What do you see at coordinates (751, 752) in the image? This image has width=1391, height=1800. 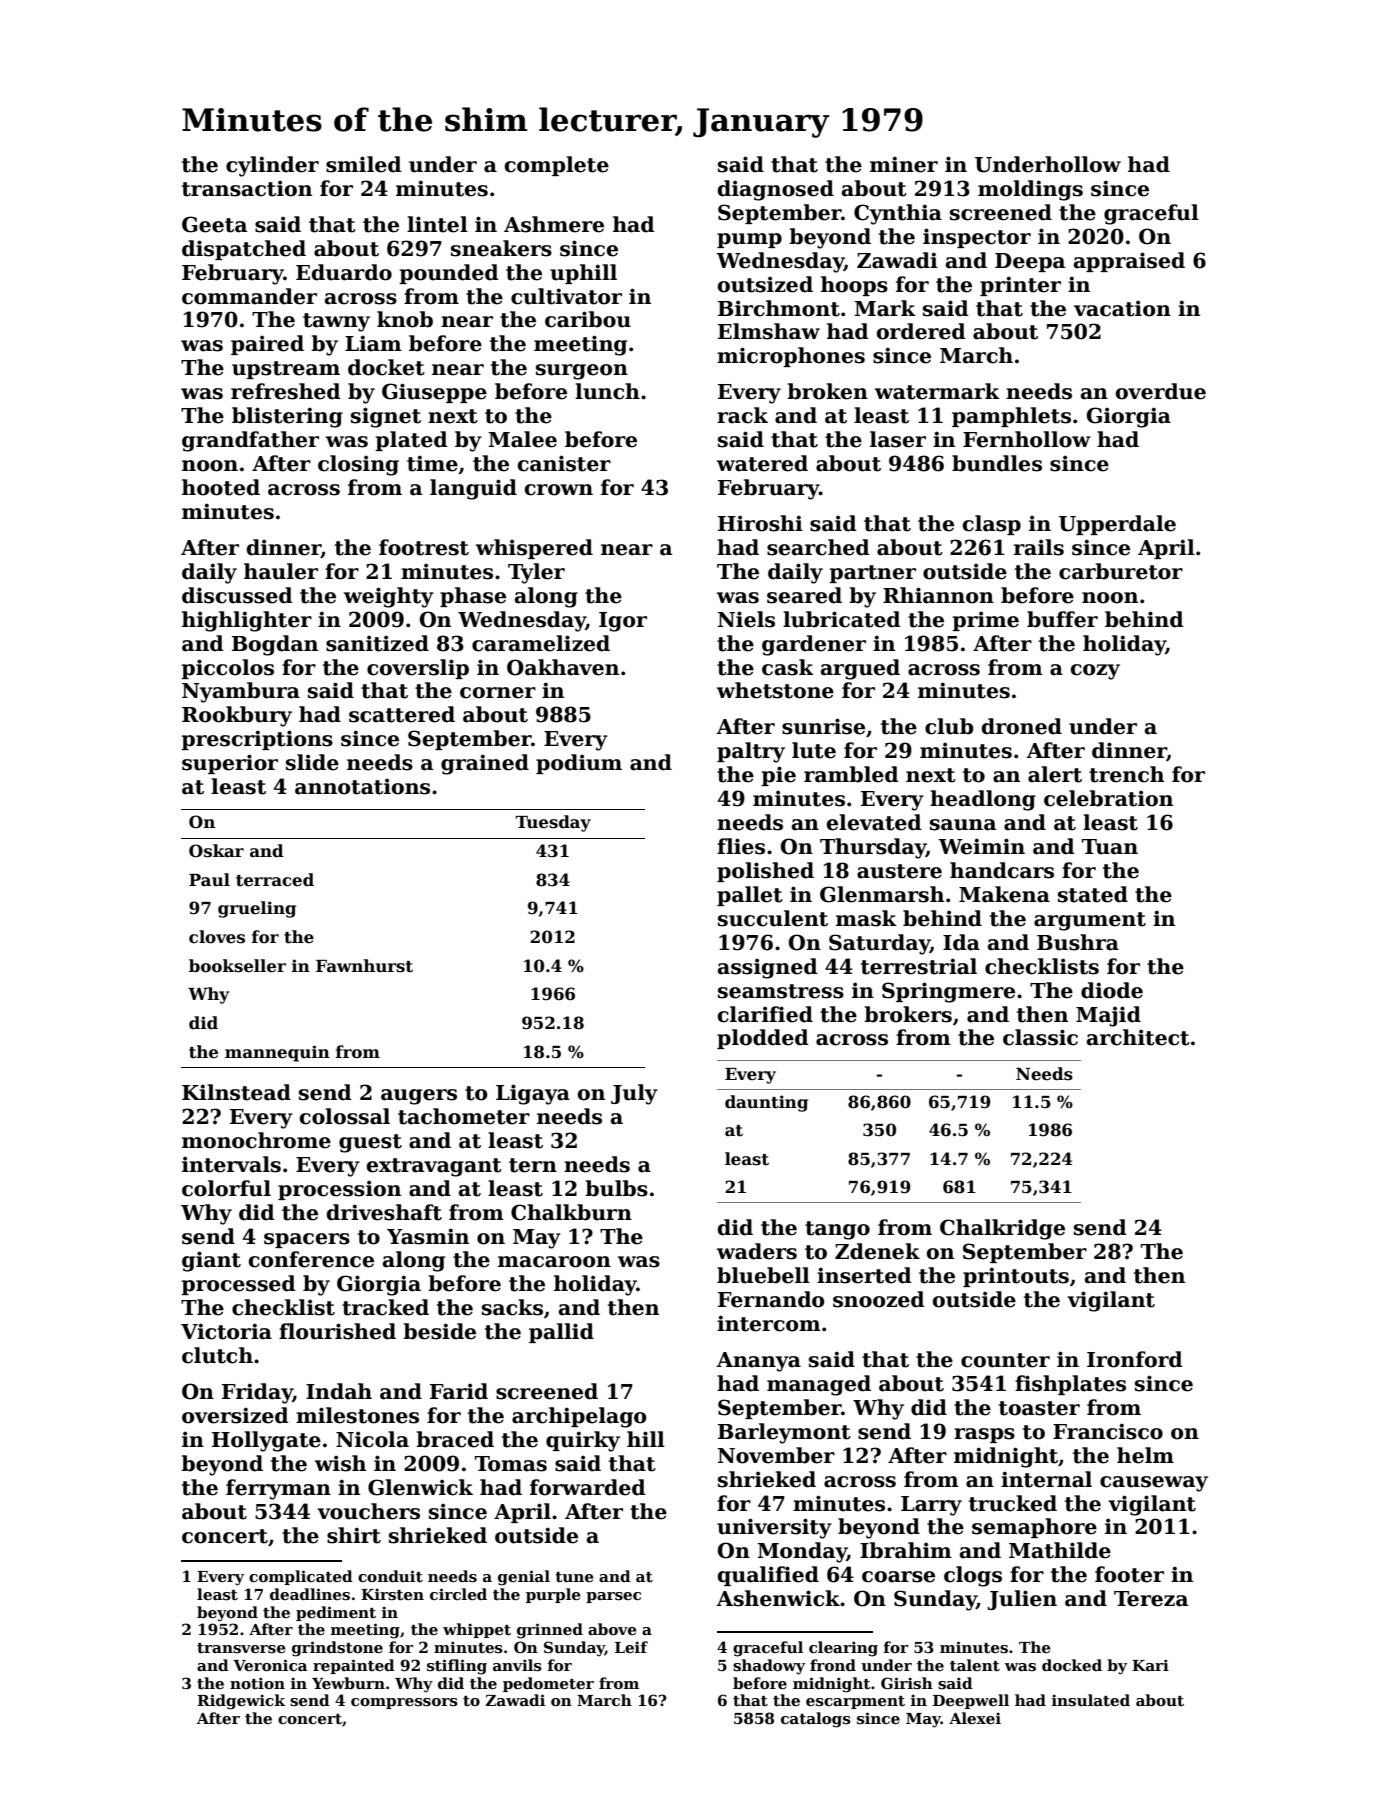 I see `paltry` at bounding box center [751, 752].
